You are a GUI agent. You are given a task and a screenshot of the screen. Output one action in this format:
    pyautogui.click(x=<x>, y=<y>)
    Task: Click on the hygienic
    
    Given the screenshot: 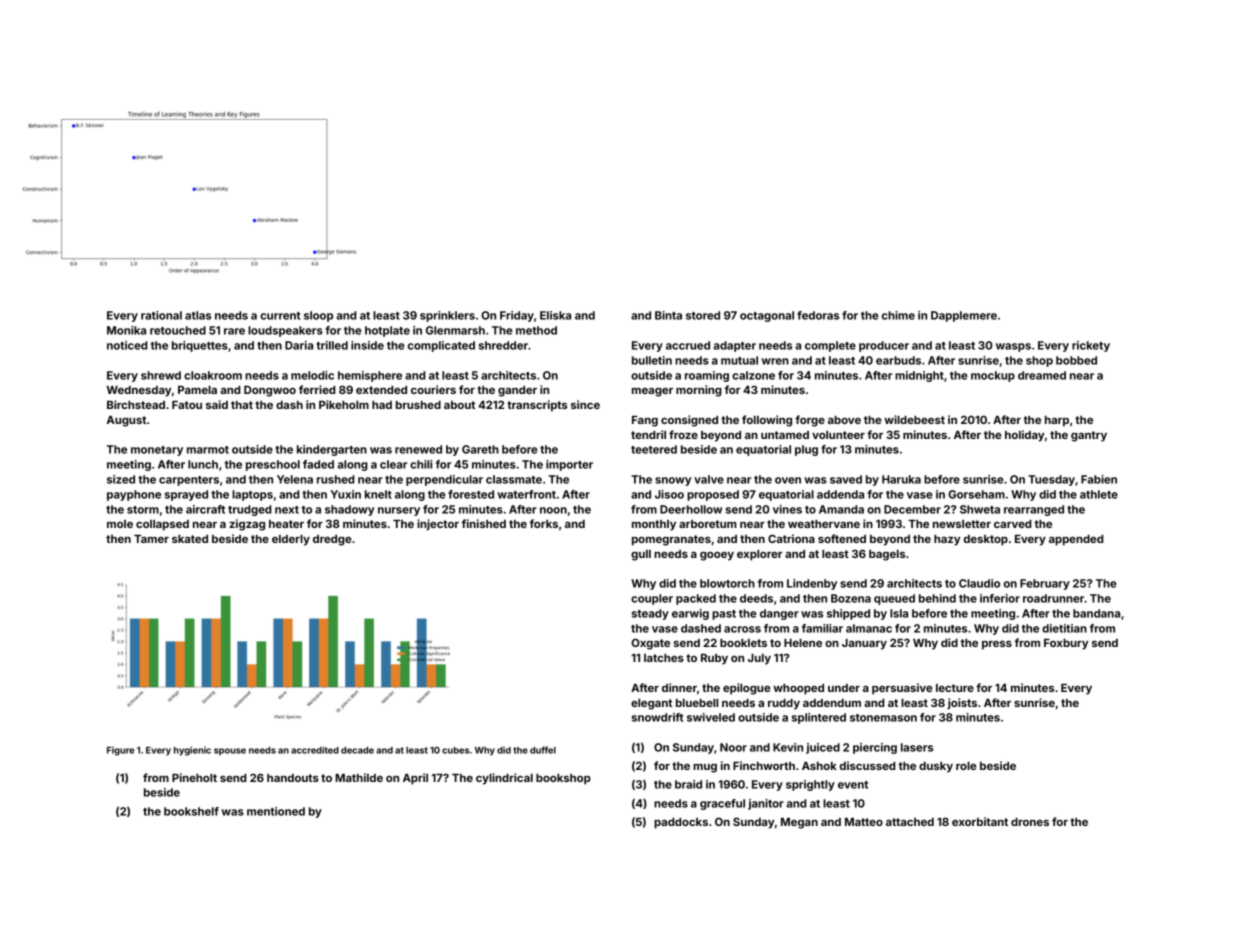 What is the action you would take?
    pyautogui.click(x=192, y=751)
